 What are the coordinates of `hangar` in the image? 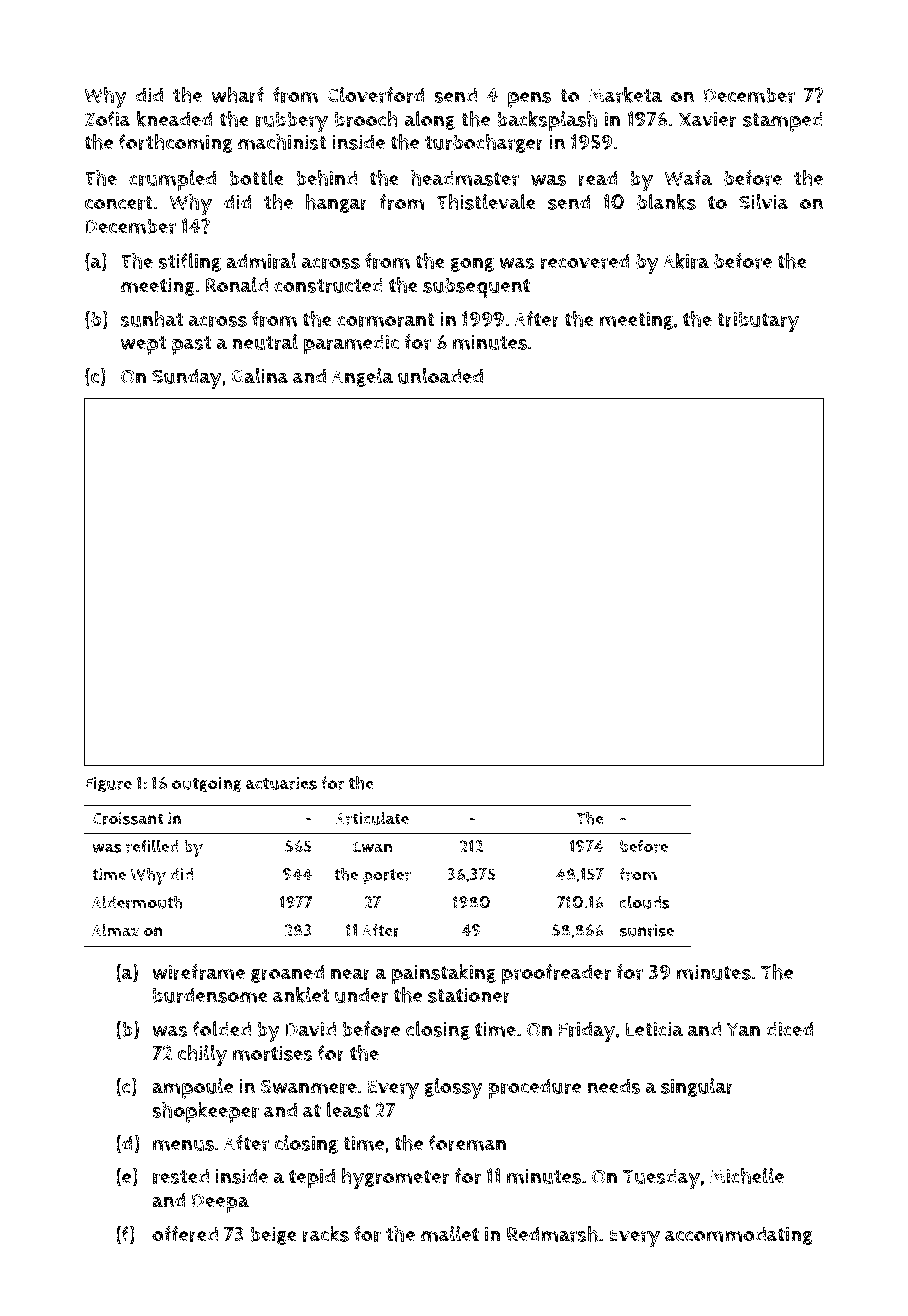 It's located at (337, 203).
